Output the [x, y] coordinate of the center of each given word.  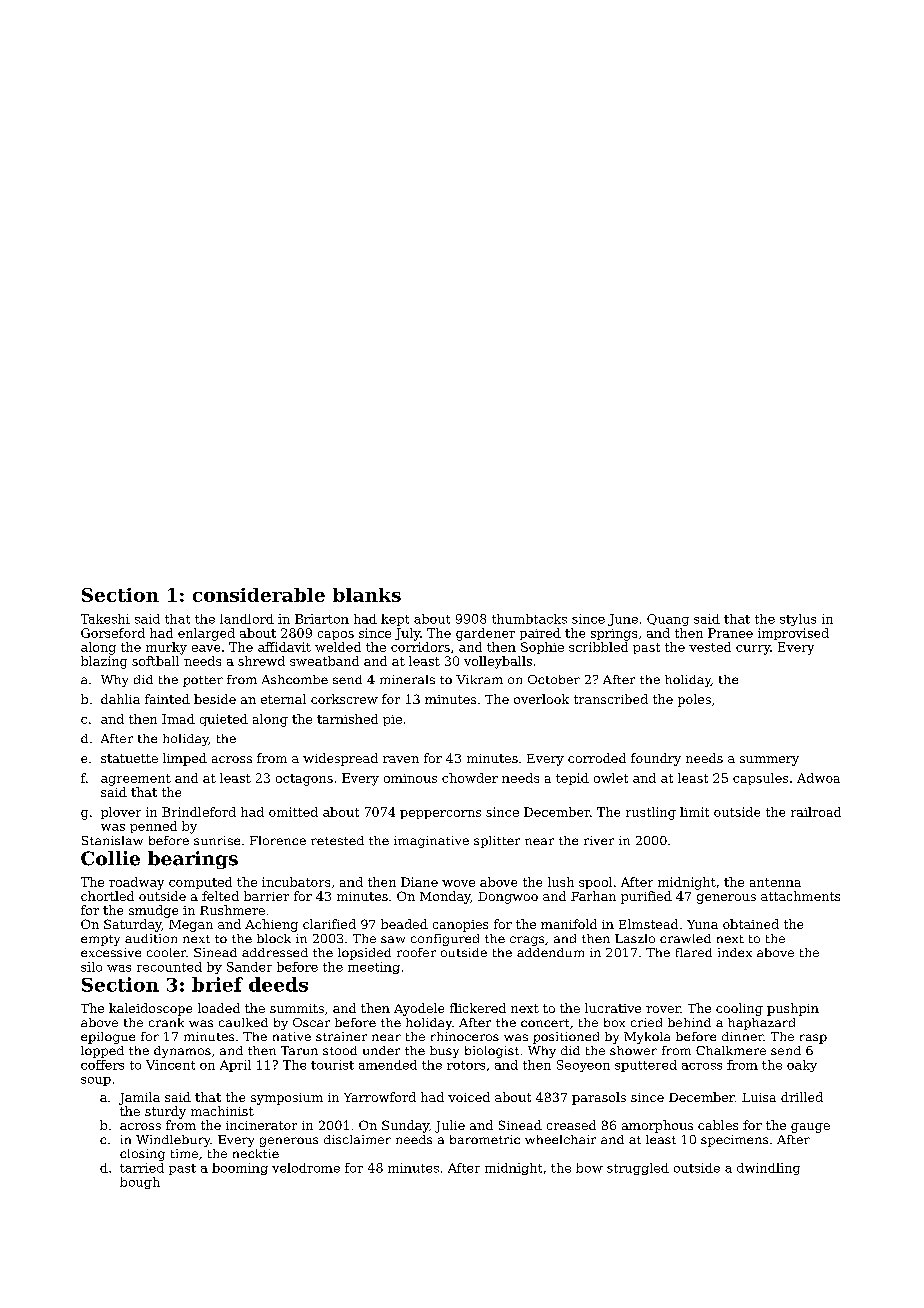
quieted [224, 720]
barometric [485, 1139]
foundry [656, 759]
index [735, 952]
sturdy [165, 1112]
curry [753, 650]
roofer [416, 952]
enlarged [206, 634]
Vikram [479, 679]
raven [401, 759]
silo [91, 967]
